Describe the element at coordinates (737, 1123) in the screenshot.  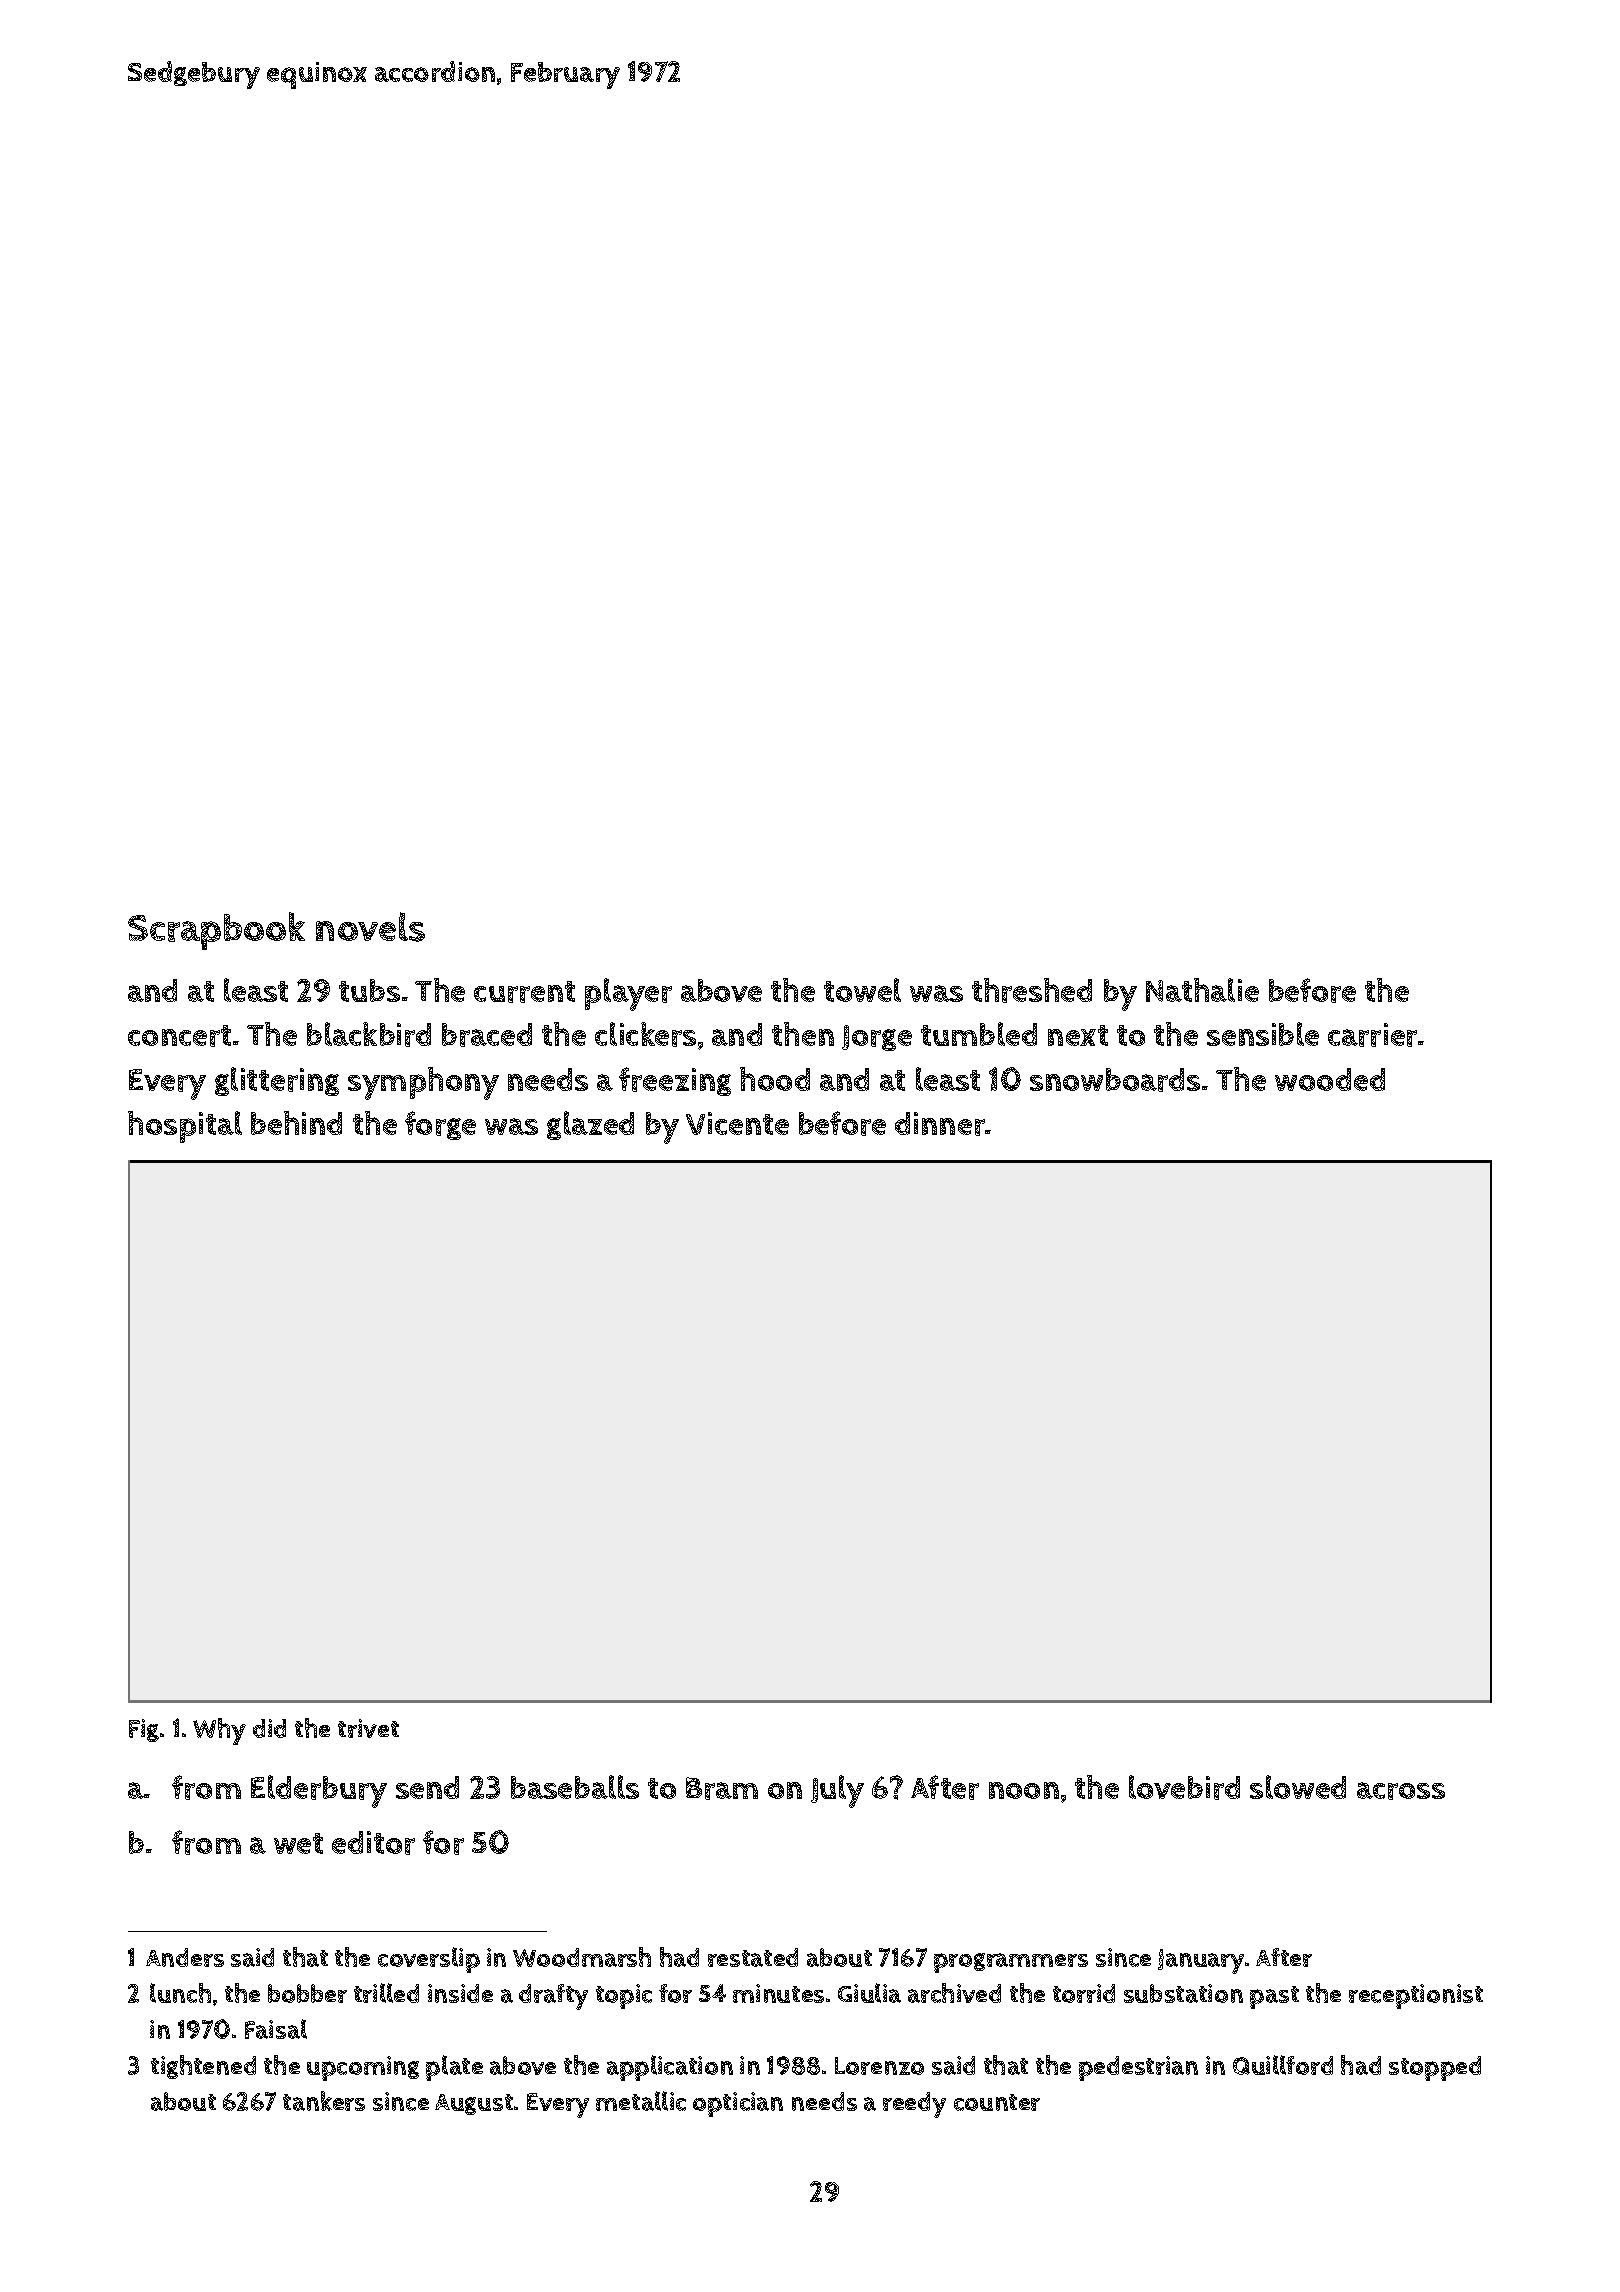
I see `Vicente` at that location.
